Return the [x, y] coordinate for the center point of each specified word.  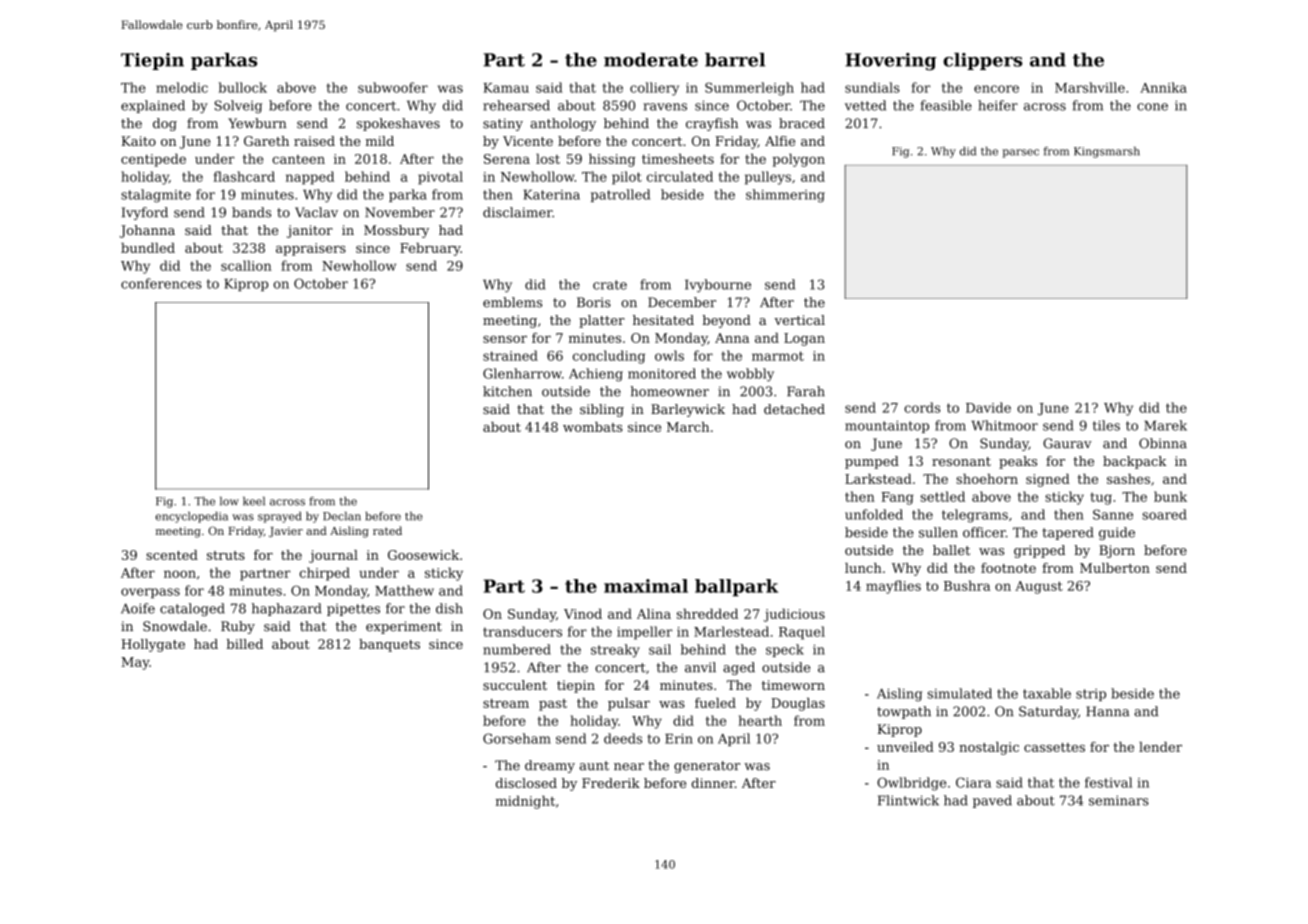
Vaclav [316, 212]
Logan [804, 339]
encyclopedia [191, 517]
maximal [646, 586]
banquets [389, 645]
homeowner [670, 391]
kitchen [507, 391]
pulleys [768, 178]
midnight [525, 802]
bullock [243, 87]
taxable [1047, 693]
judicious [794, 615]
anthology [563, 124]
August [1039, 587]
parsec [1020, 153]
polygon [799, 160]
